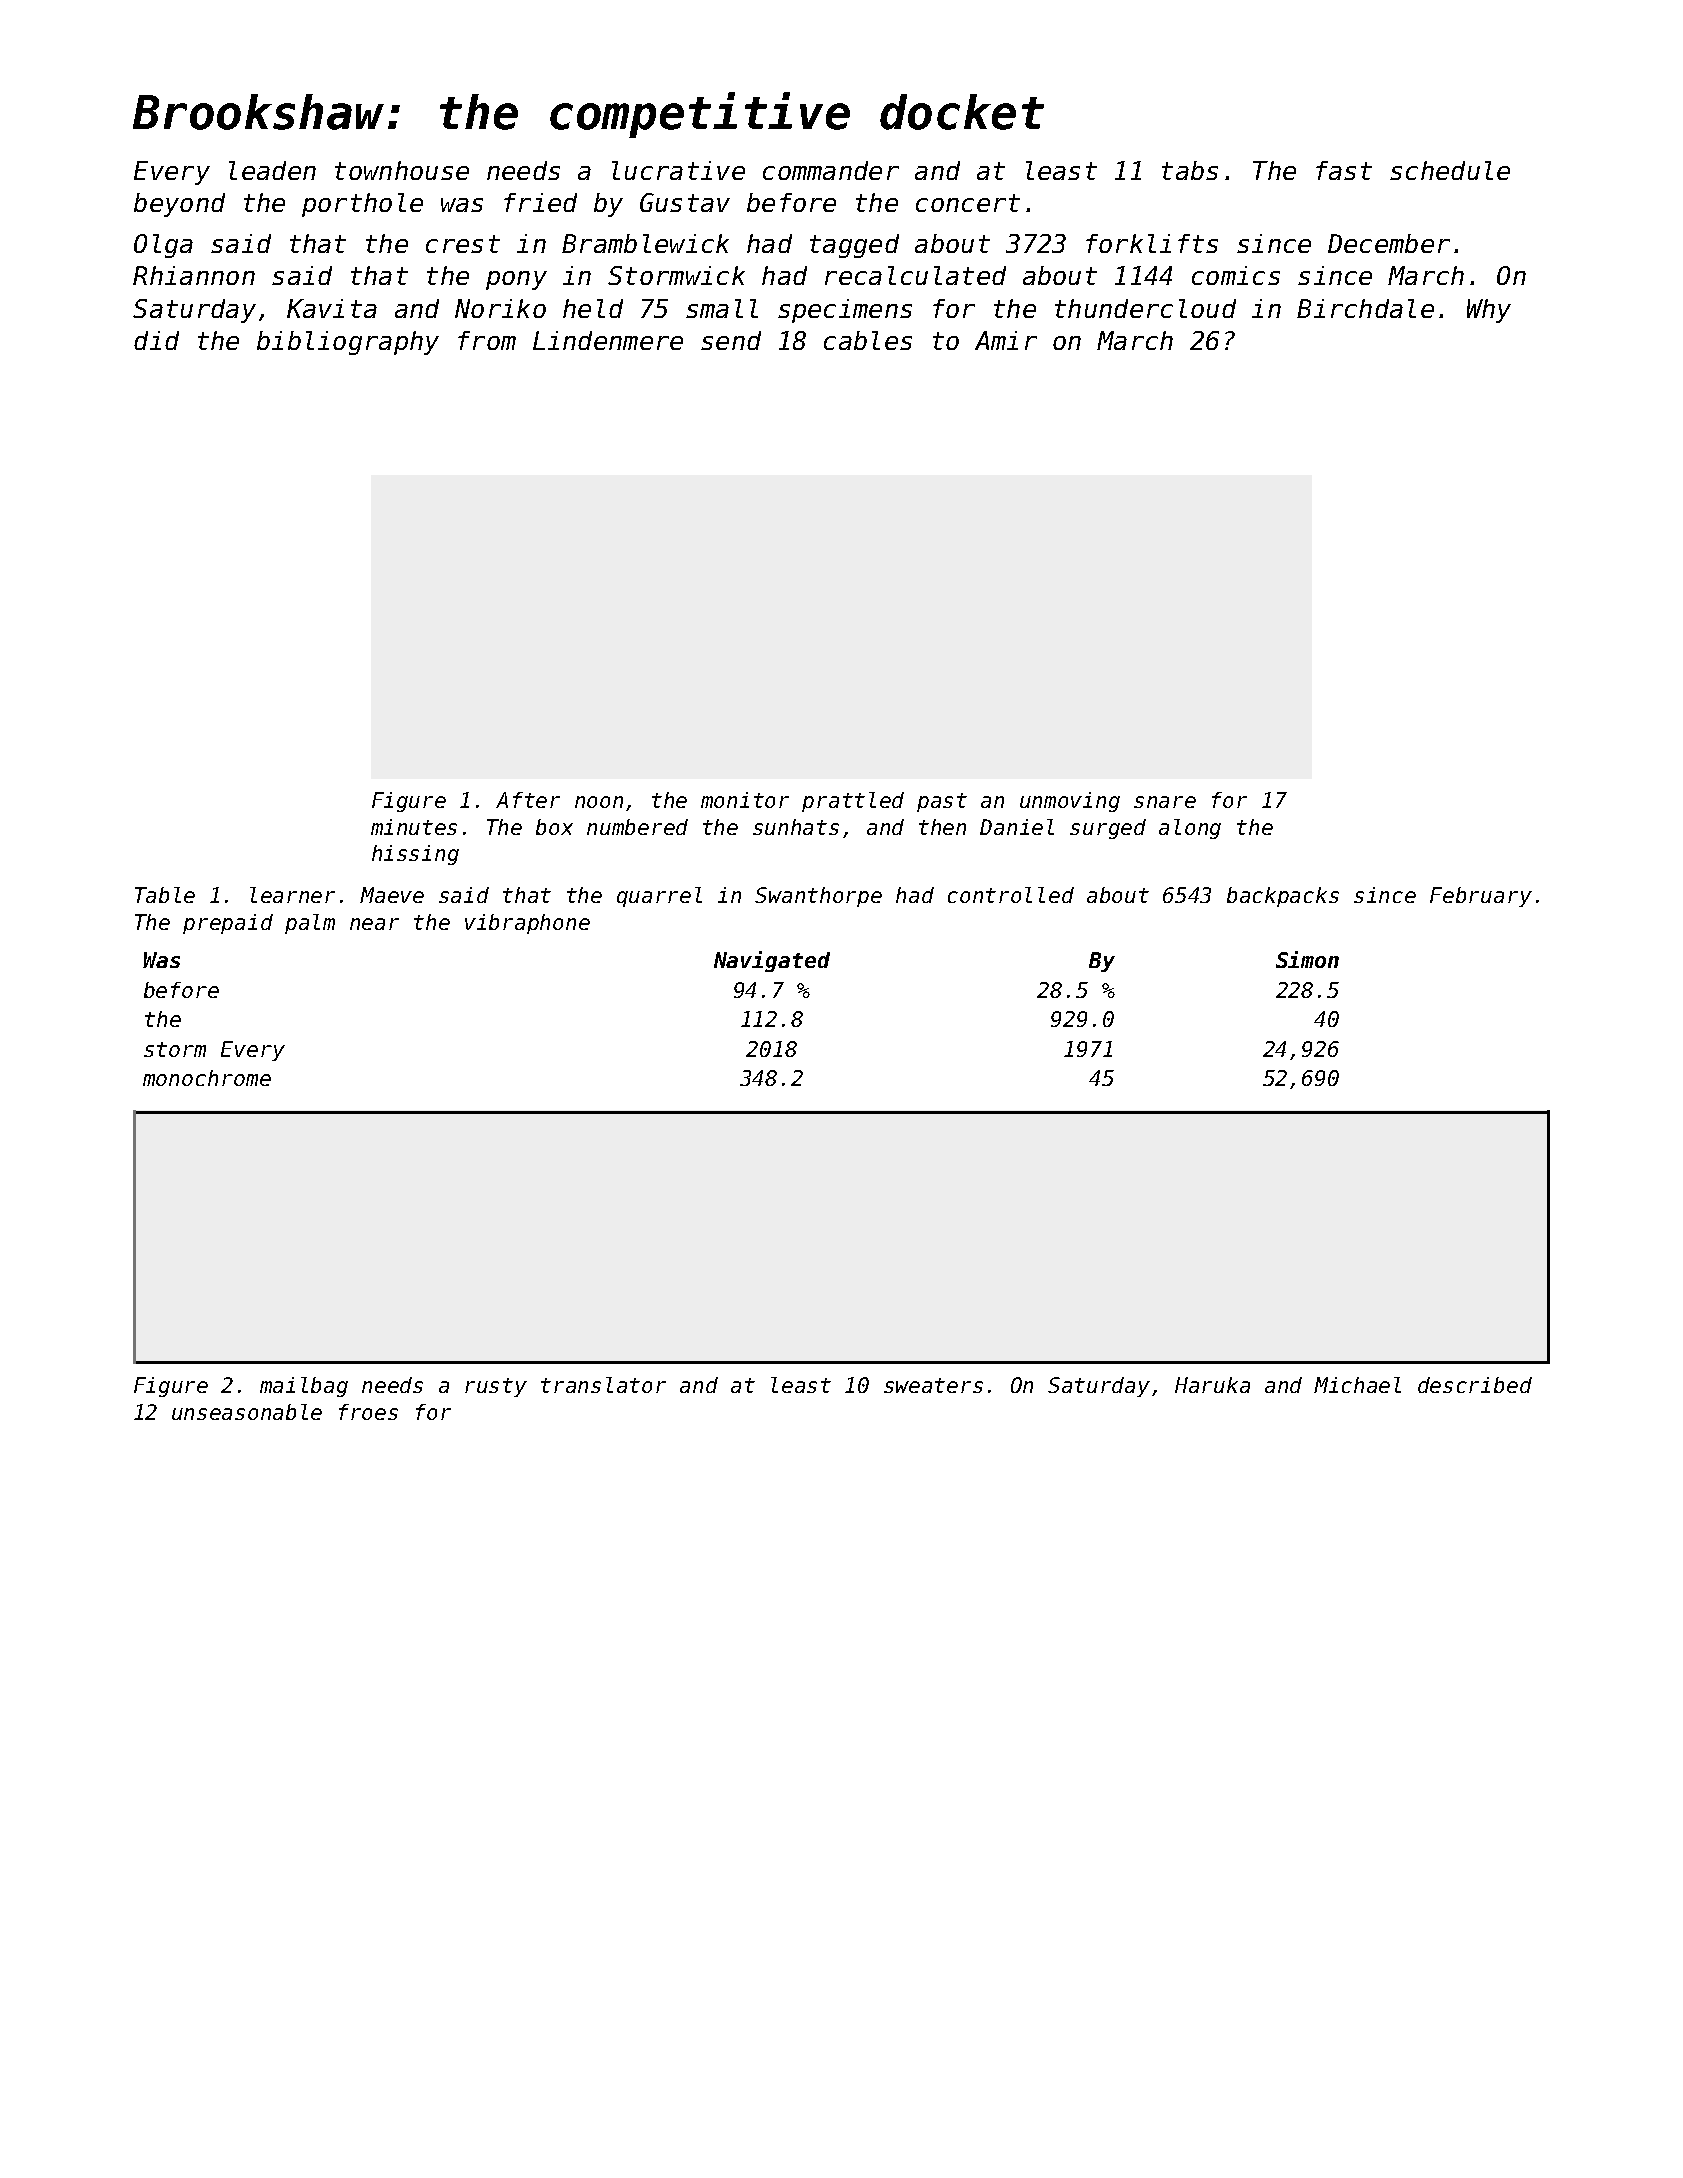 The image size is (1683, 2178). I want to click on bibliography, so click(348, 343).
